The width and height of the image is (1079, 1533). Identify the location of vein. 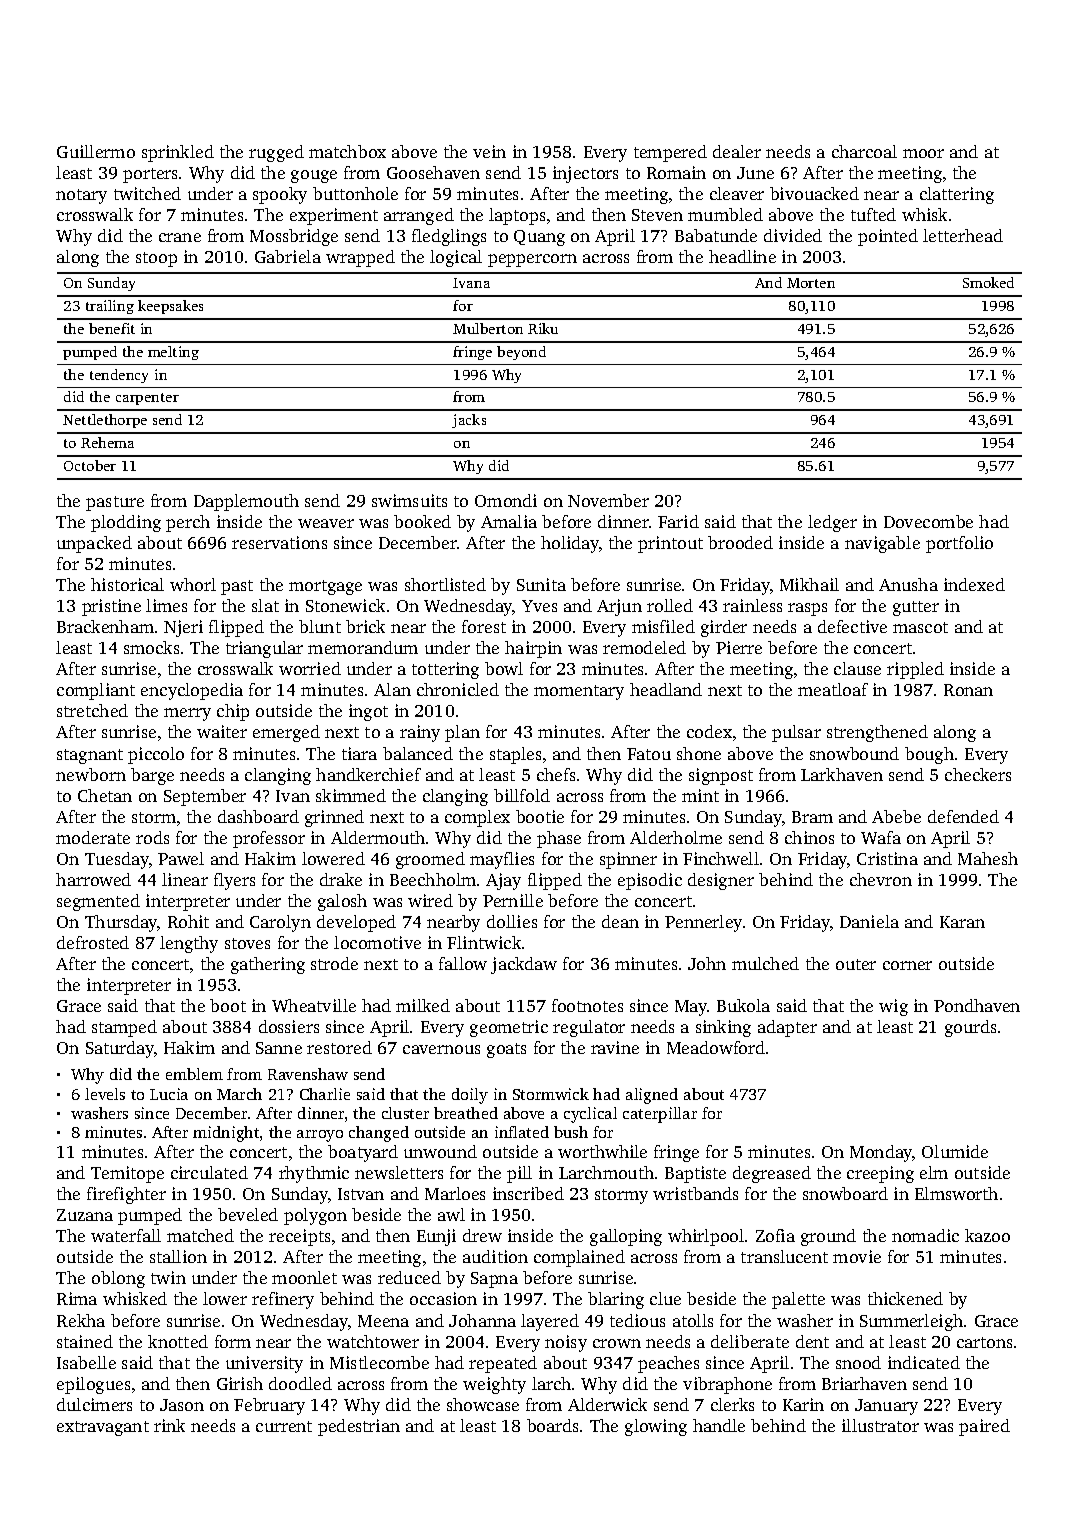
(489, 151).
